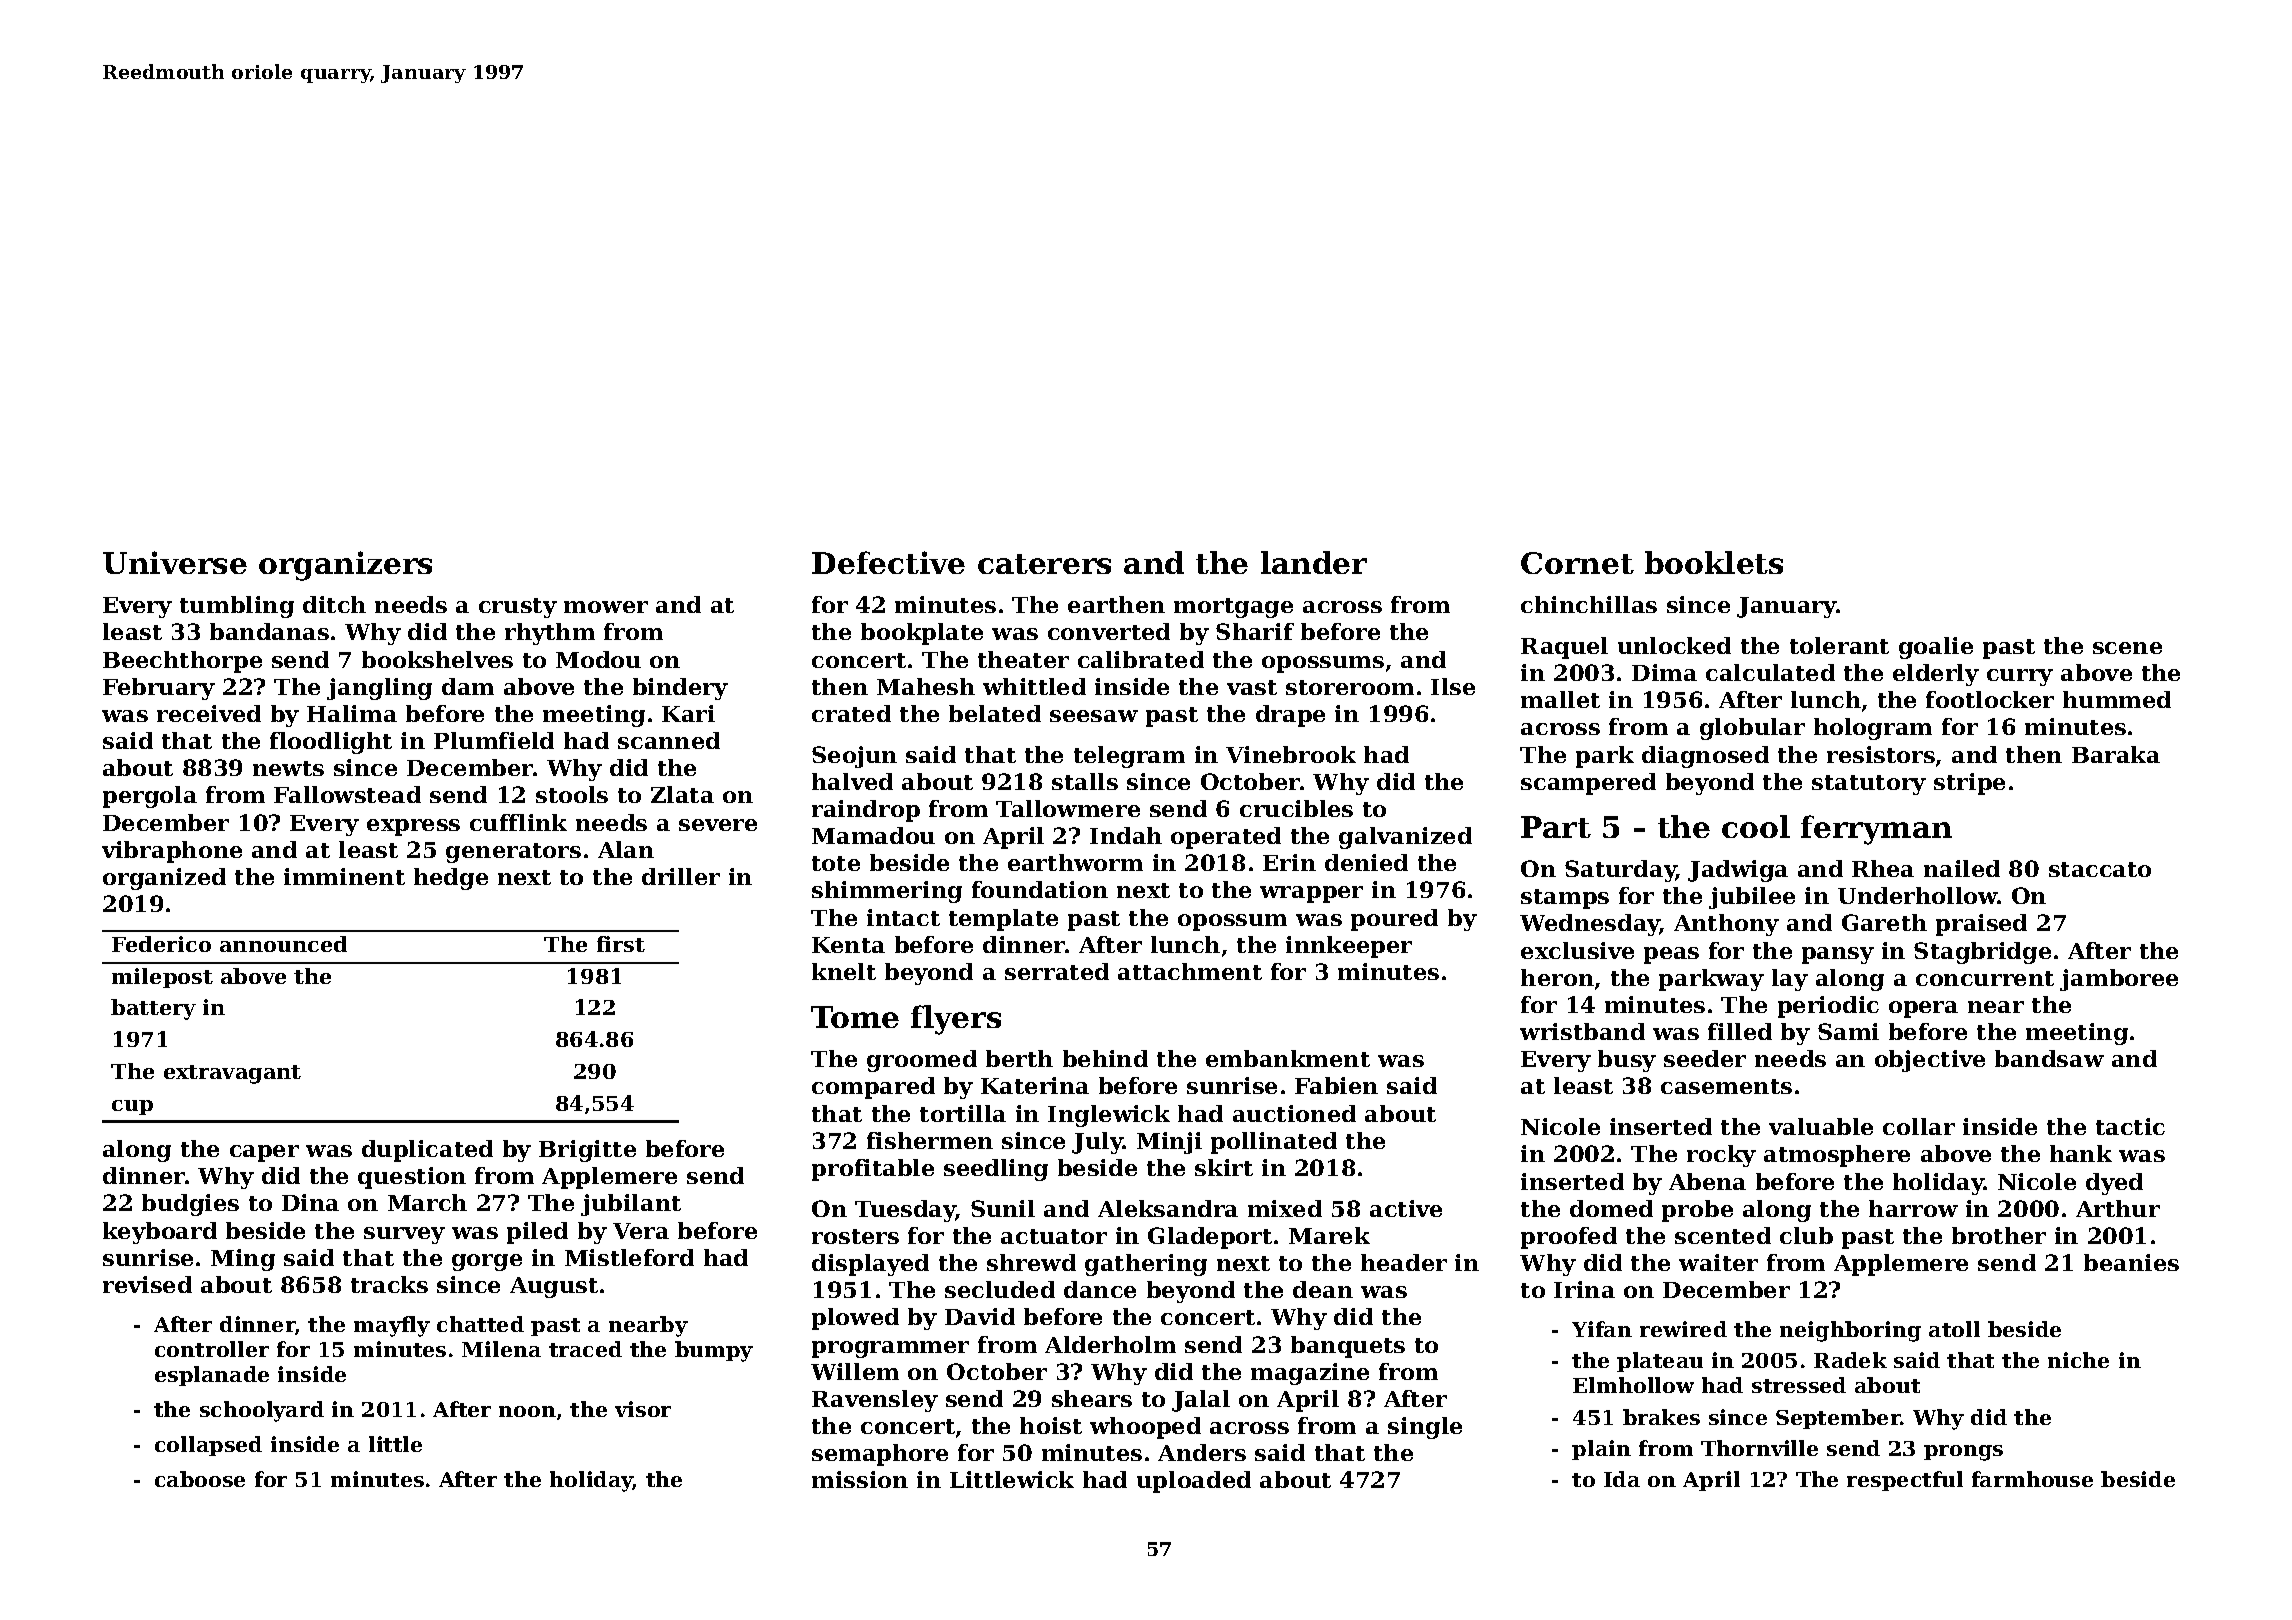  What do you see at coordinates (1919, 1126) in the page?
I see `collar` at bounding box center [1919, 1126].
